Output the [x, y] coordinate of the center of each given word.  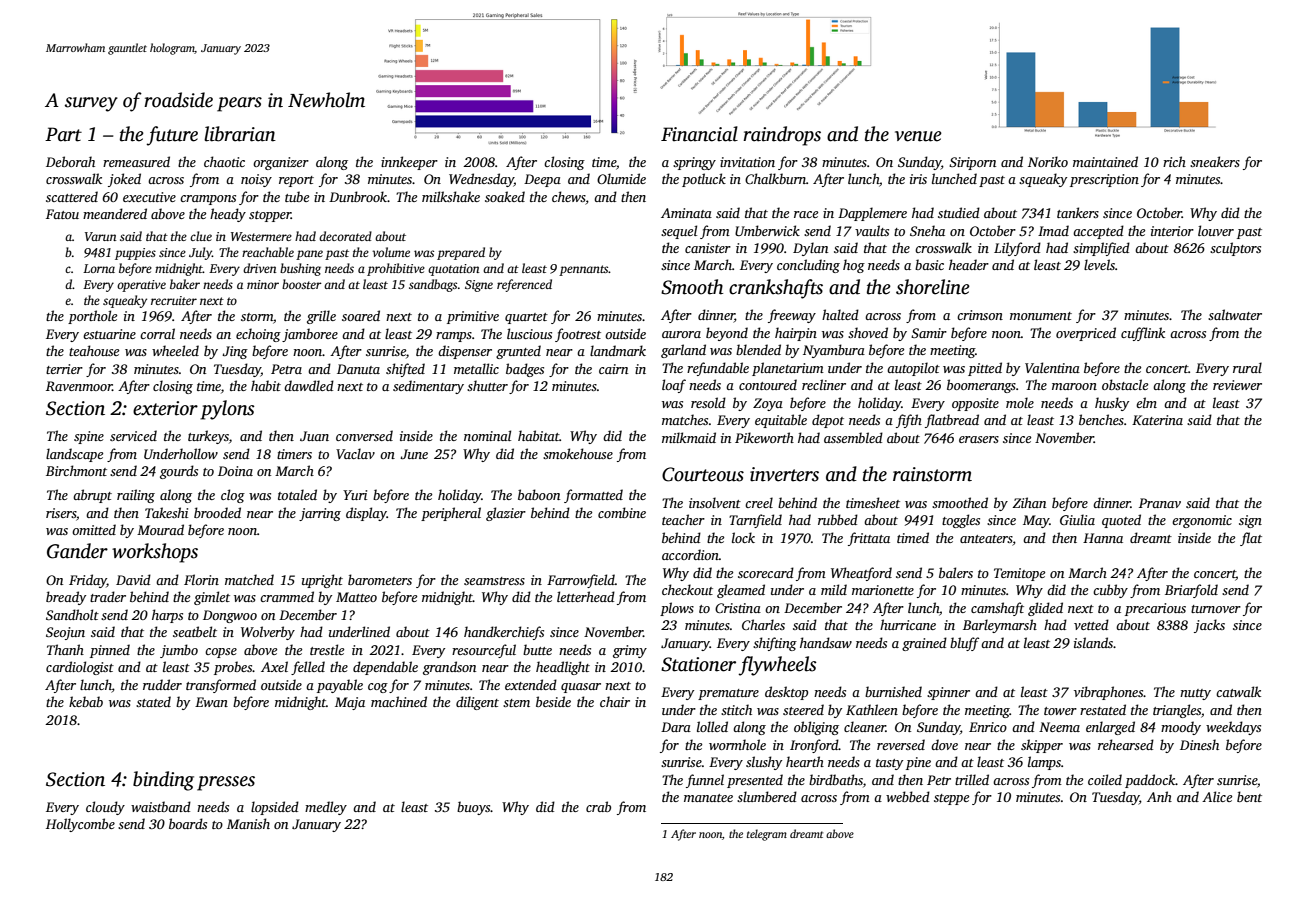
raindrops [782, 136]
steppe [951, 799]
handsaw [826, 642]
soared [361, 315]
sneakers [1215, 161]
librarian [240, 134]
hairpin [796, 334]
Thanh [65, 649]
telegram [767, 835]
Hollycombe [80, 825]
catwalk [1238, 691]
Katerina [1157, 420]
